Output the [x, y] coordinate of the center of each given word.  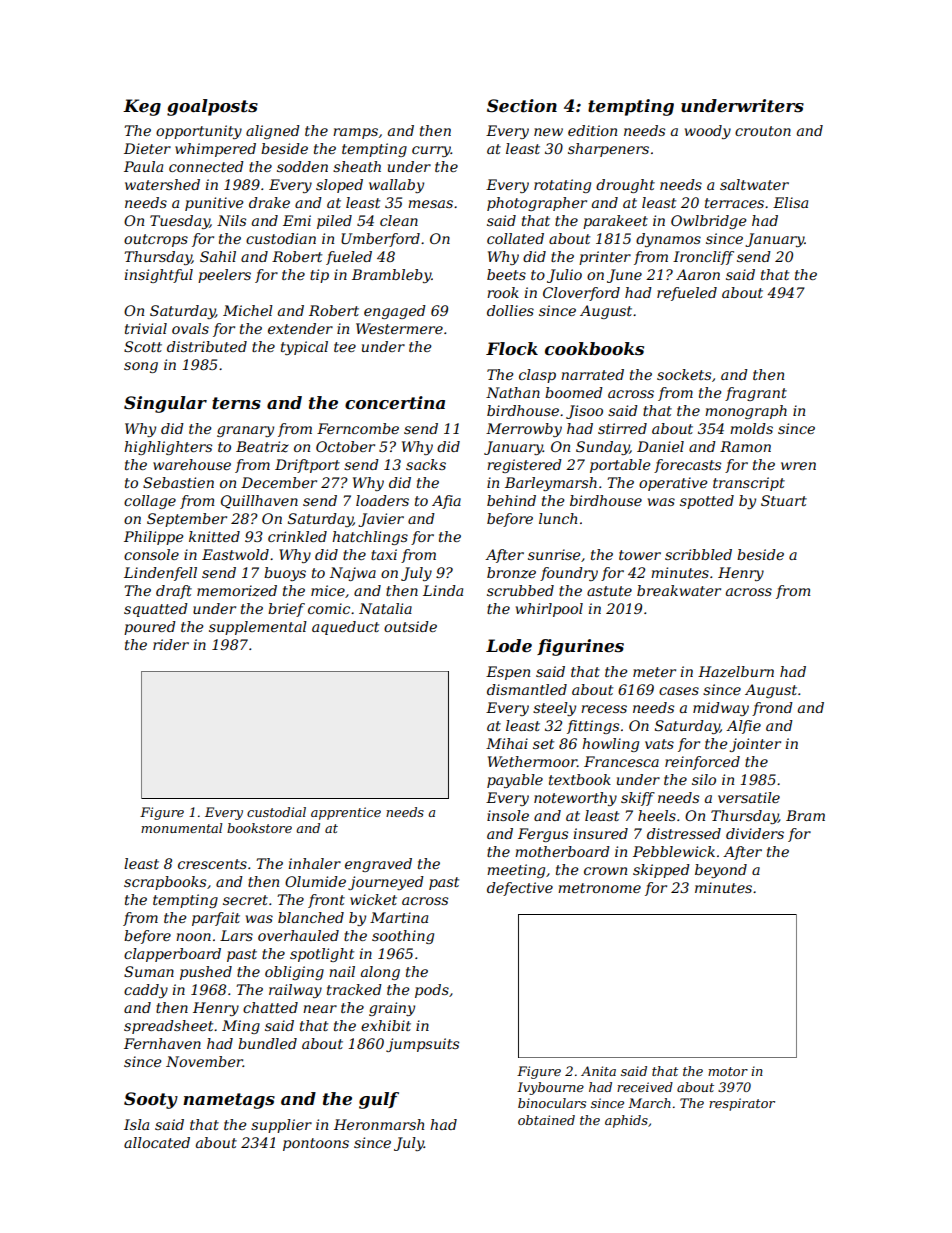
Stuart [784, 500]
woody [708, 132]
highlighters [168, 448]
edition [592, 130]
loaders [382, 500]
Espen [508, 673]
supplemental [258, 628]
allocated [157, 1142]
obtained [546, 1120]
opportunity [199, 132]
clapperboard [172, 955]
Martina [399, 917]
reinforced [702, 763]
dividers [755, 833]
